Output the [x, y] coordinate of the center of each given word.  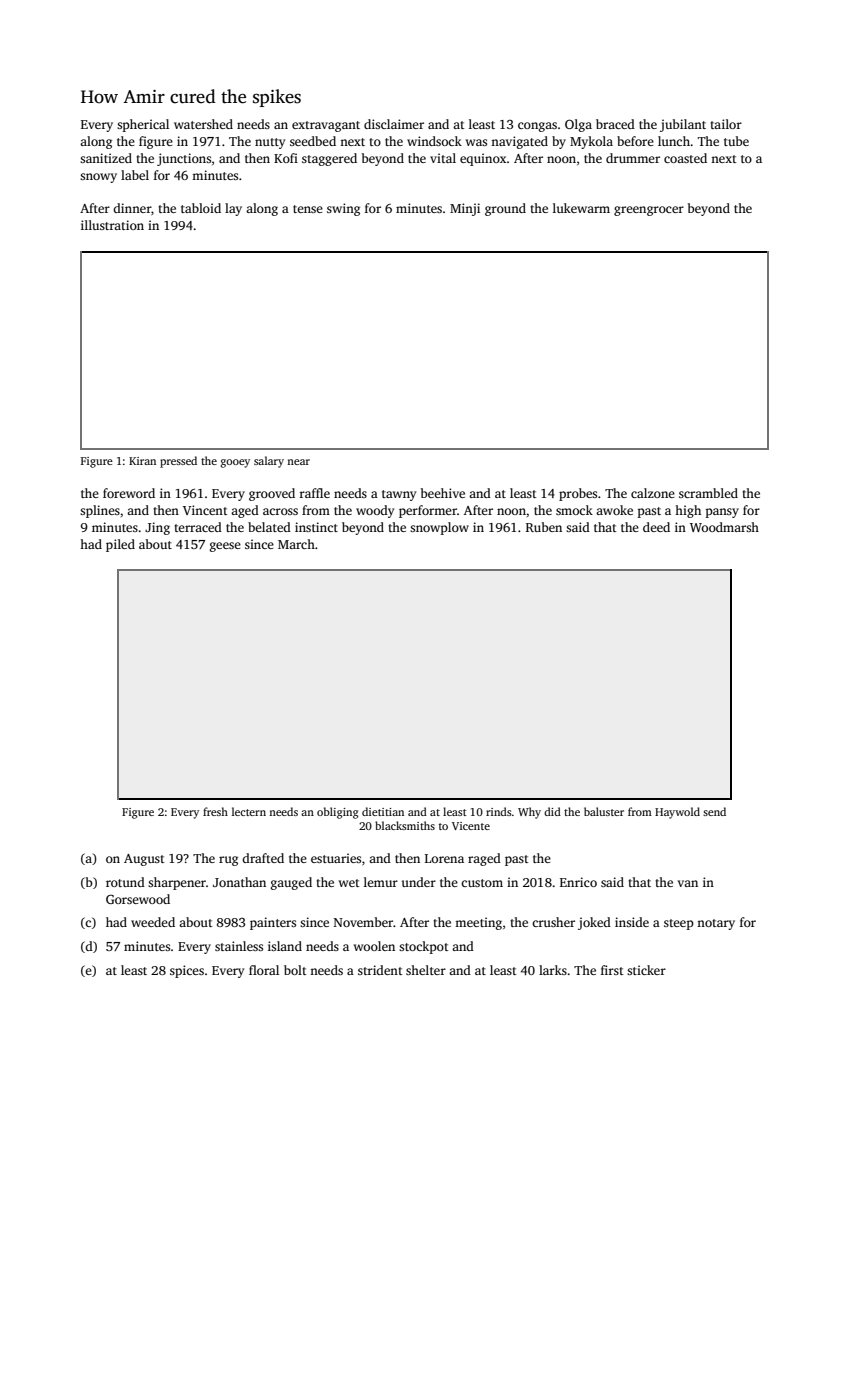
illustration [112, 225]
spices [187, 971]
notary [716, 924]
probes [578, 494]
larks [553, 970]
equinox [483, 159]
